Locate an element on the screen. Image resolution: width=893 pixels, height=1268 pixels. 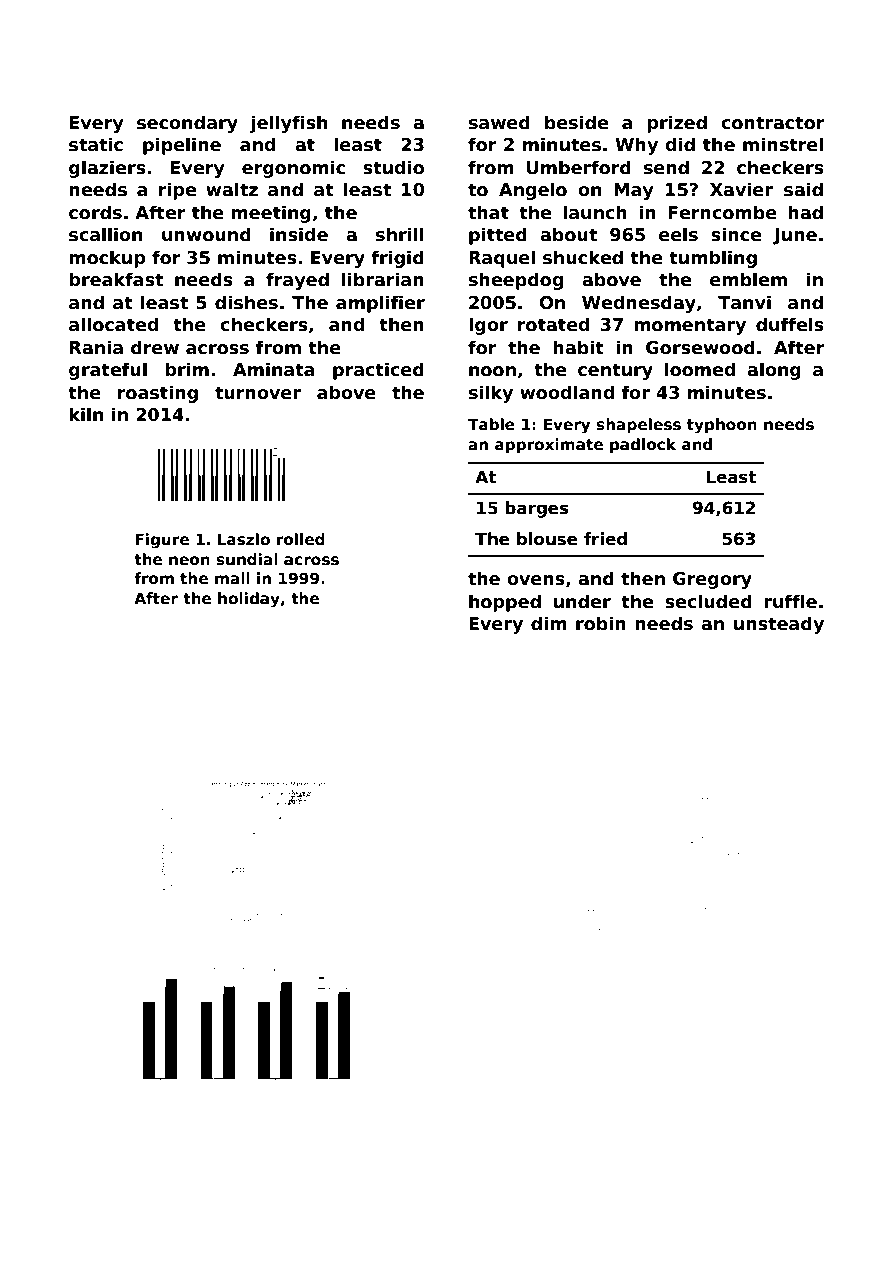
duffels is located at coordinates (790, 324).
